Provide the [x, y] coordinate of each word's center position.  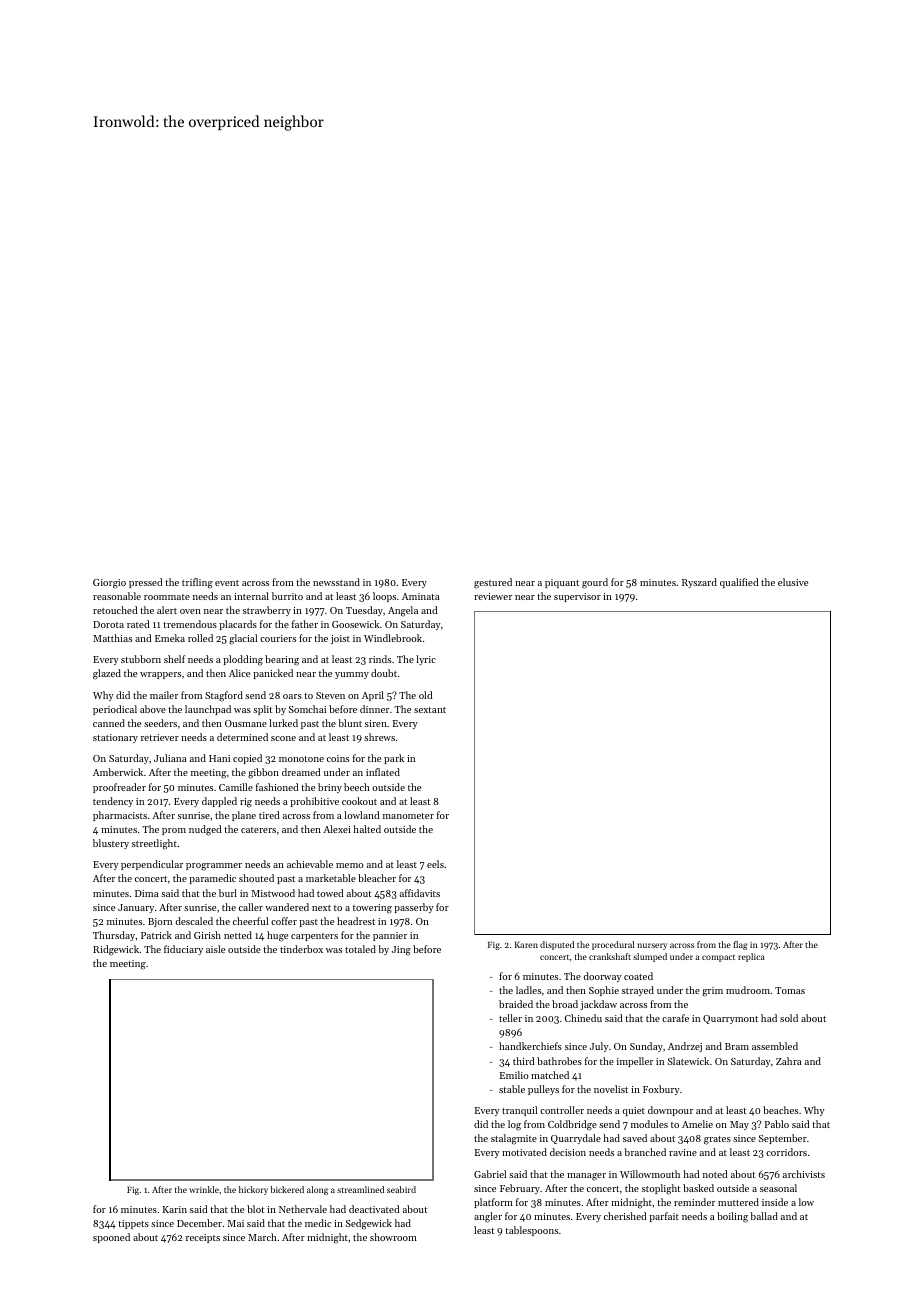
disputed [557, 945]
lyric [426, 660]
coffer [284, 921]
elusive [793, 582]
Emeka [170, 638]
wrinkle [204, 1189]
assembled [775, 1046]
